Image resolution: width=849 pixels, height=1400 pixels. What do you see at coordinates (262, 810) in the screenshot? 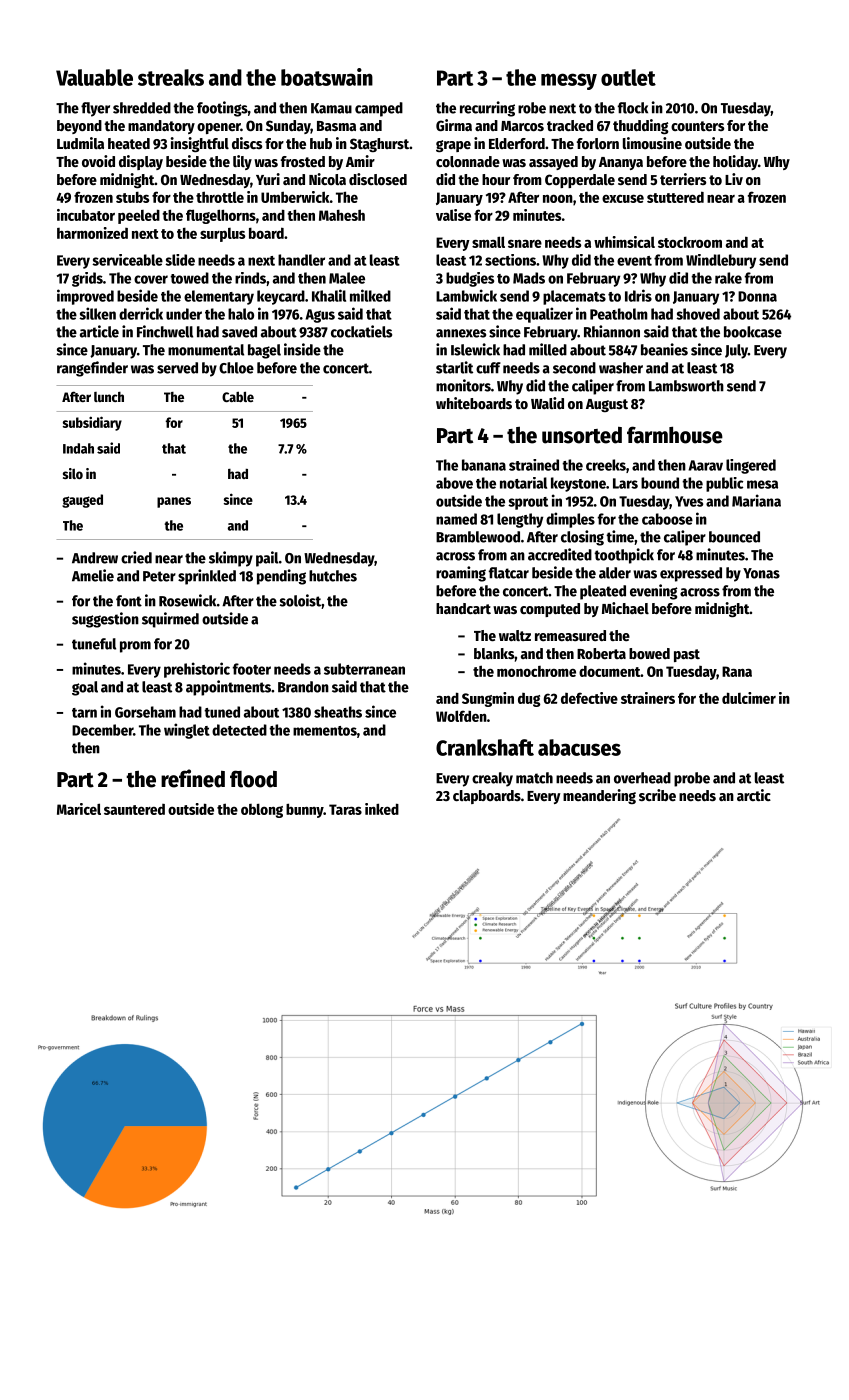
I see `oblong` at bounding box center [262, 810].
